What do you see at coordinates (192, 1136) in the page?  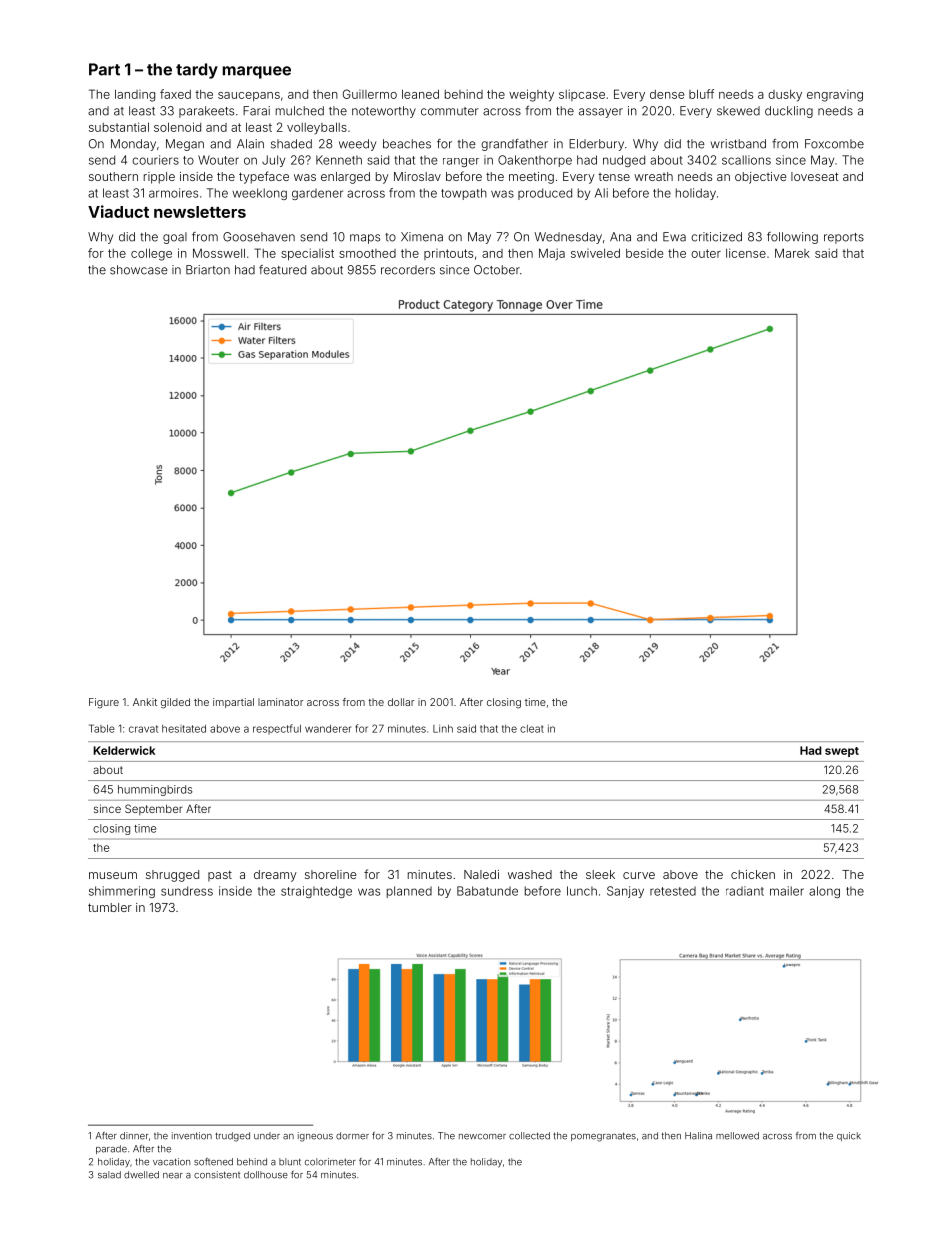 I see `invention` at bounding box center [192, 1136].
